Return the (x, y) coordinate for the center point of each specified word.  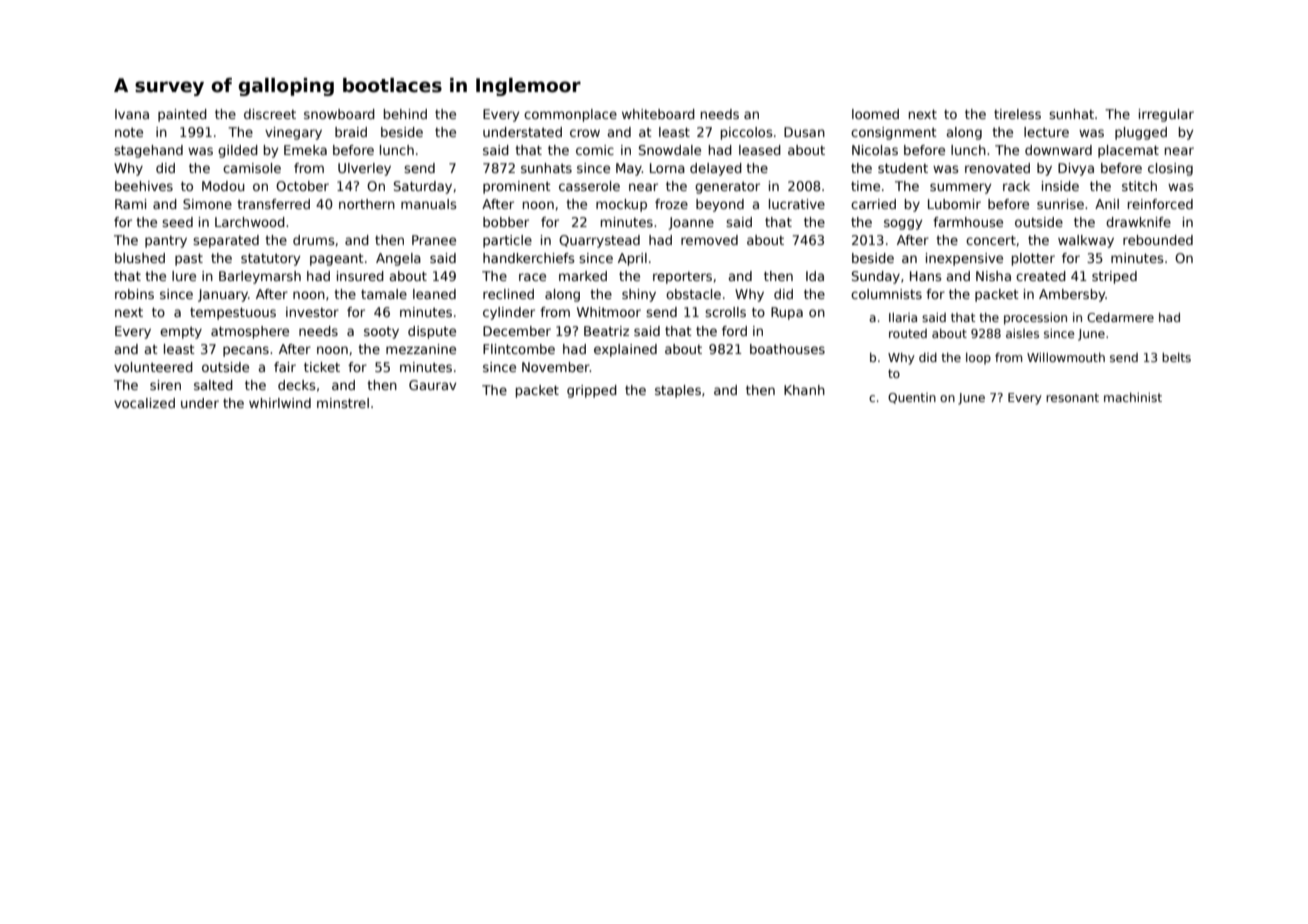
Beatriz (606, 331)
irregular (1166, 115)
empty (181, 333)
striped (1114, 277)
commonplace (570, 115)
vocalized (144, 403)
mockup (621, 205)
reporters (682, 278)
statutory (270, 259)
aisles (1022, 333)
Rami (130, 204)
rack (1016, 186)
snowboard (339, 114)
